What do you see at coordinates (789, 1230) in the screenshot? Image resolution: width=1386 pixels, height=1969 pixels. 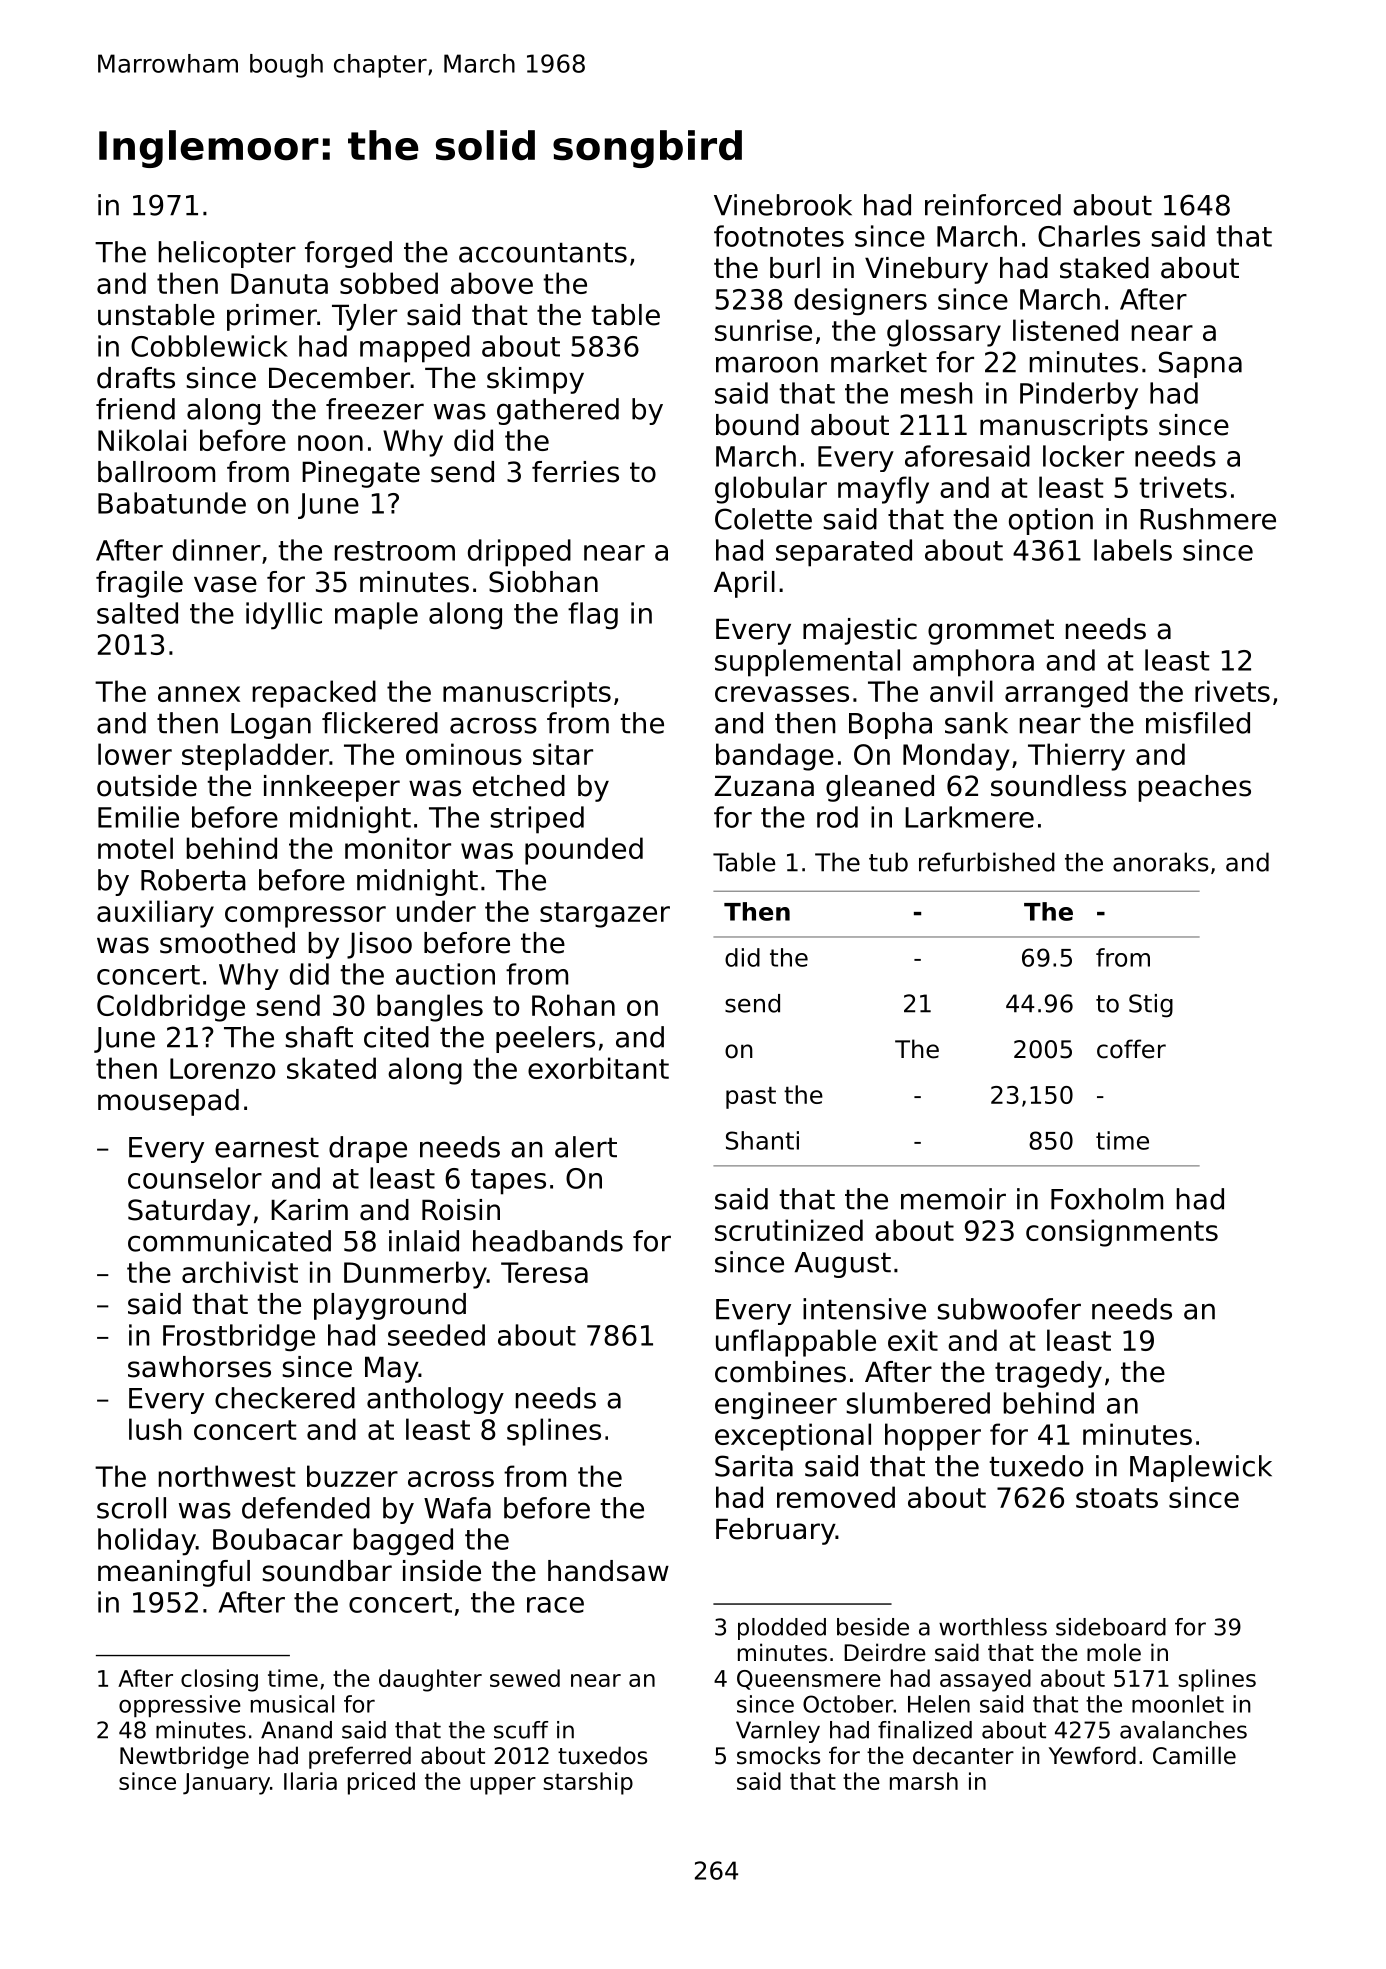 I see `scrutinized` at bounding box center [789, 1230].
